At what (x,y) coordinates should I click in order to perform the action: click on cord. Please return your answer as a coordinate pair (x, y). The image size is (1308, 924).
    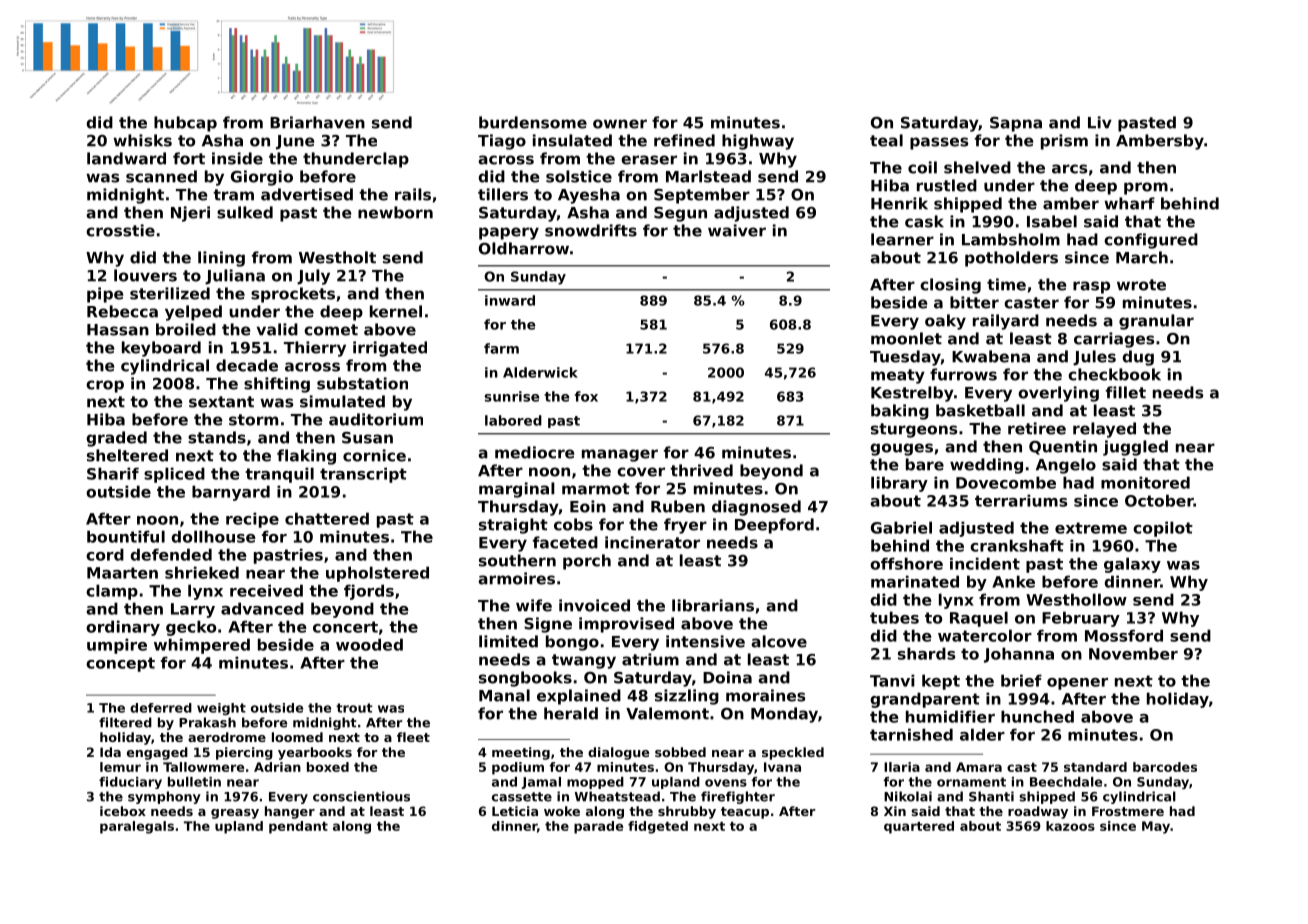
    Looking at the image, I should click on (105, 554).
